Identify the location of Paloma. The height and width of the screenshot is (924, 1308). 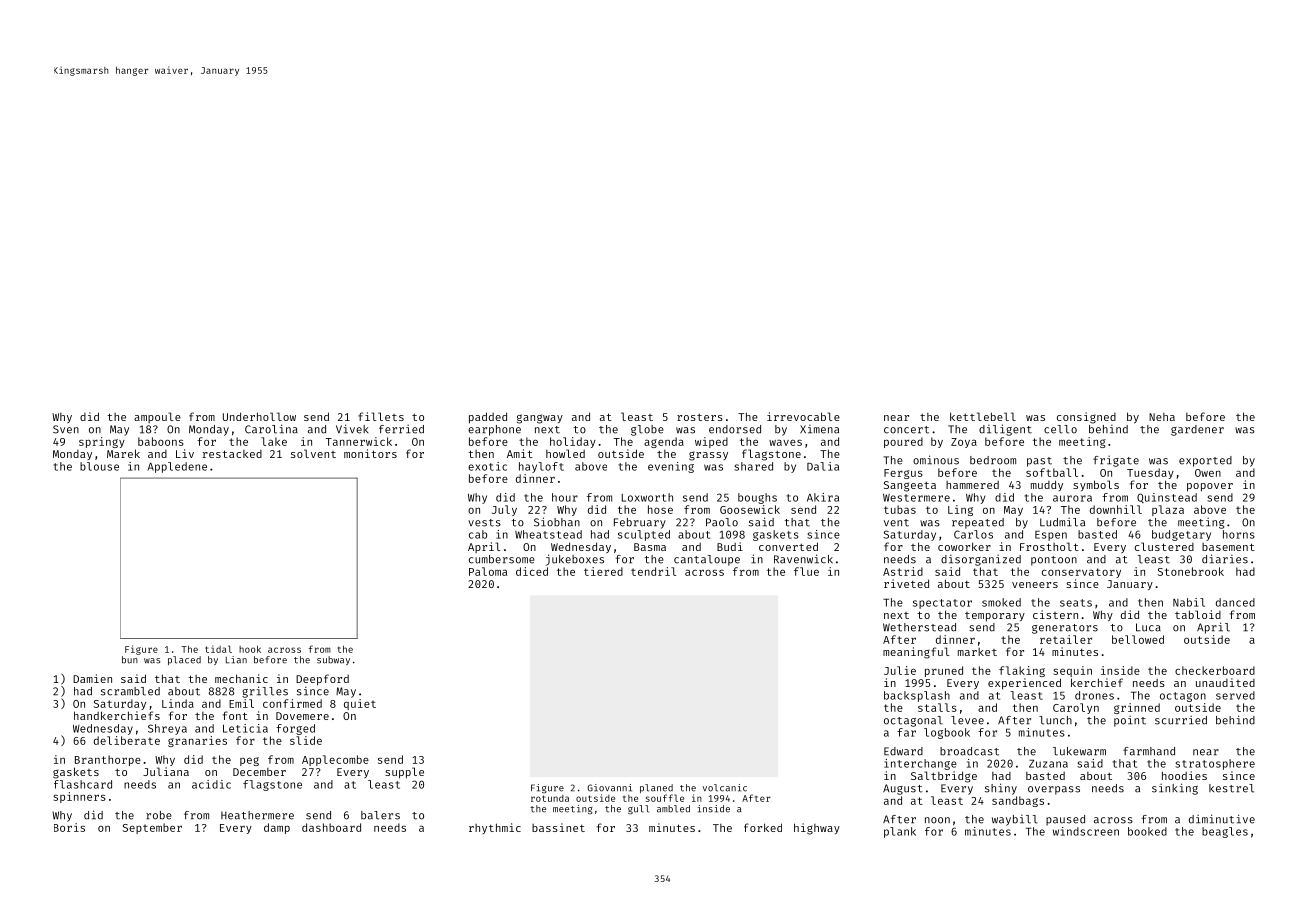
(488, 571).
